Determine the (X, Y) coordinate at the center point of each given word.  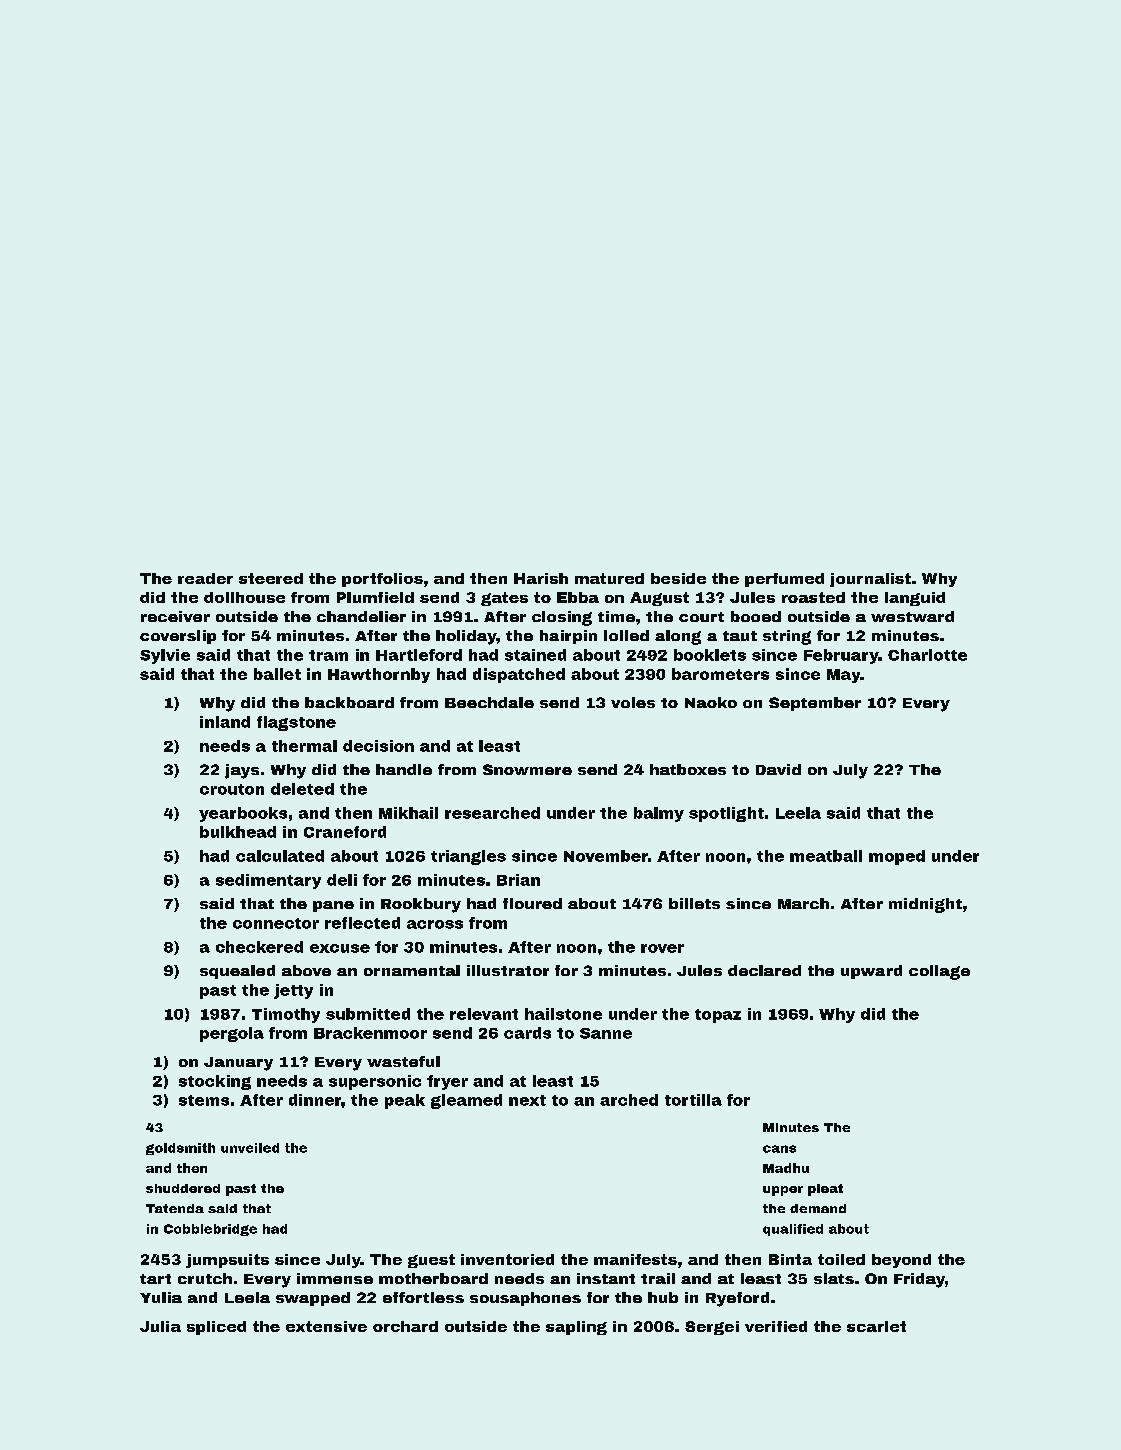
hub (663, 1297)
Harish (541, 578)
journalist (870, 580)
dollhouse (244, 597)
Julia (160, 1326)
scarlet (876, 1326)
